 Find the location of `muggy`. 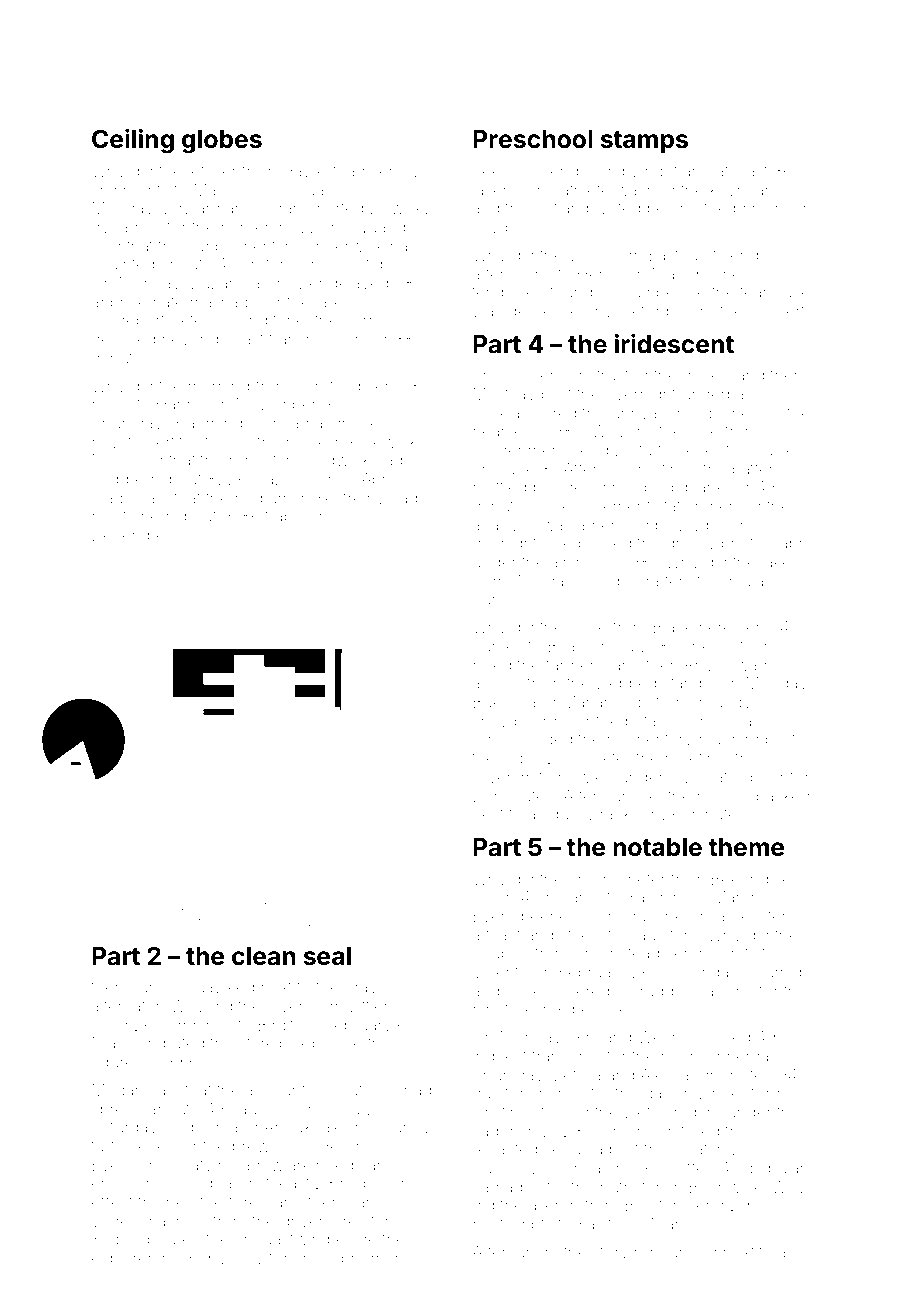

muggy is located at coordinates (725, 705).
